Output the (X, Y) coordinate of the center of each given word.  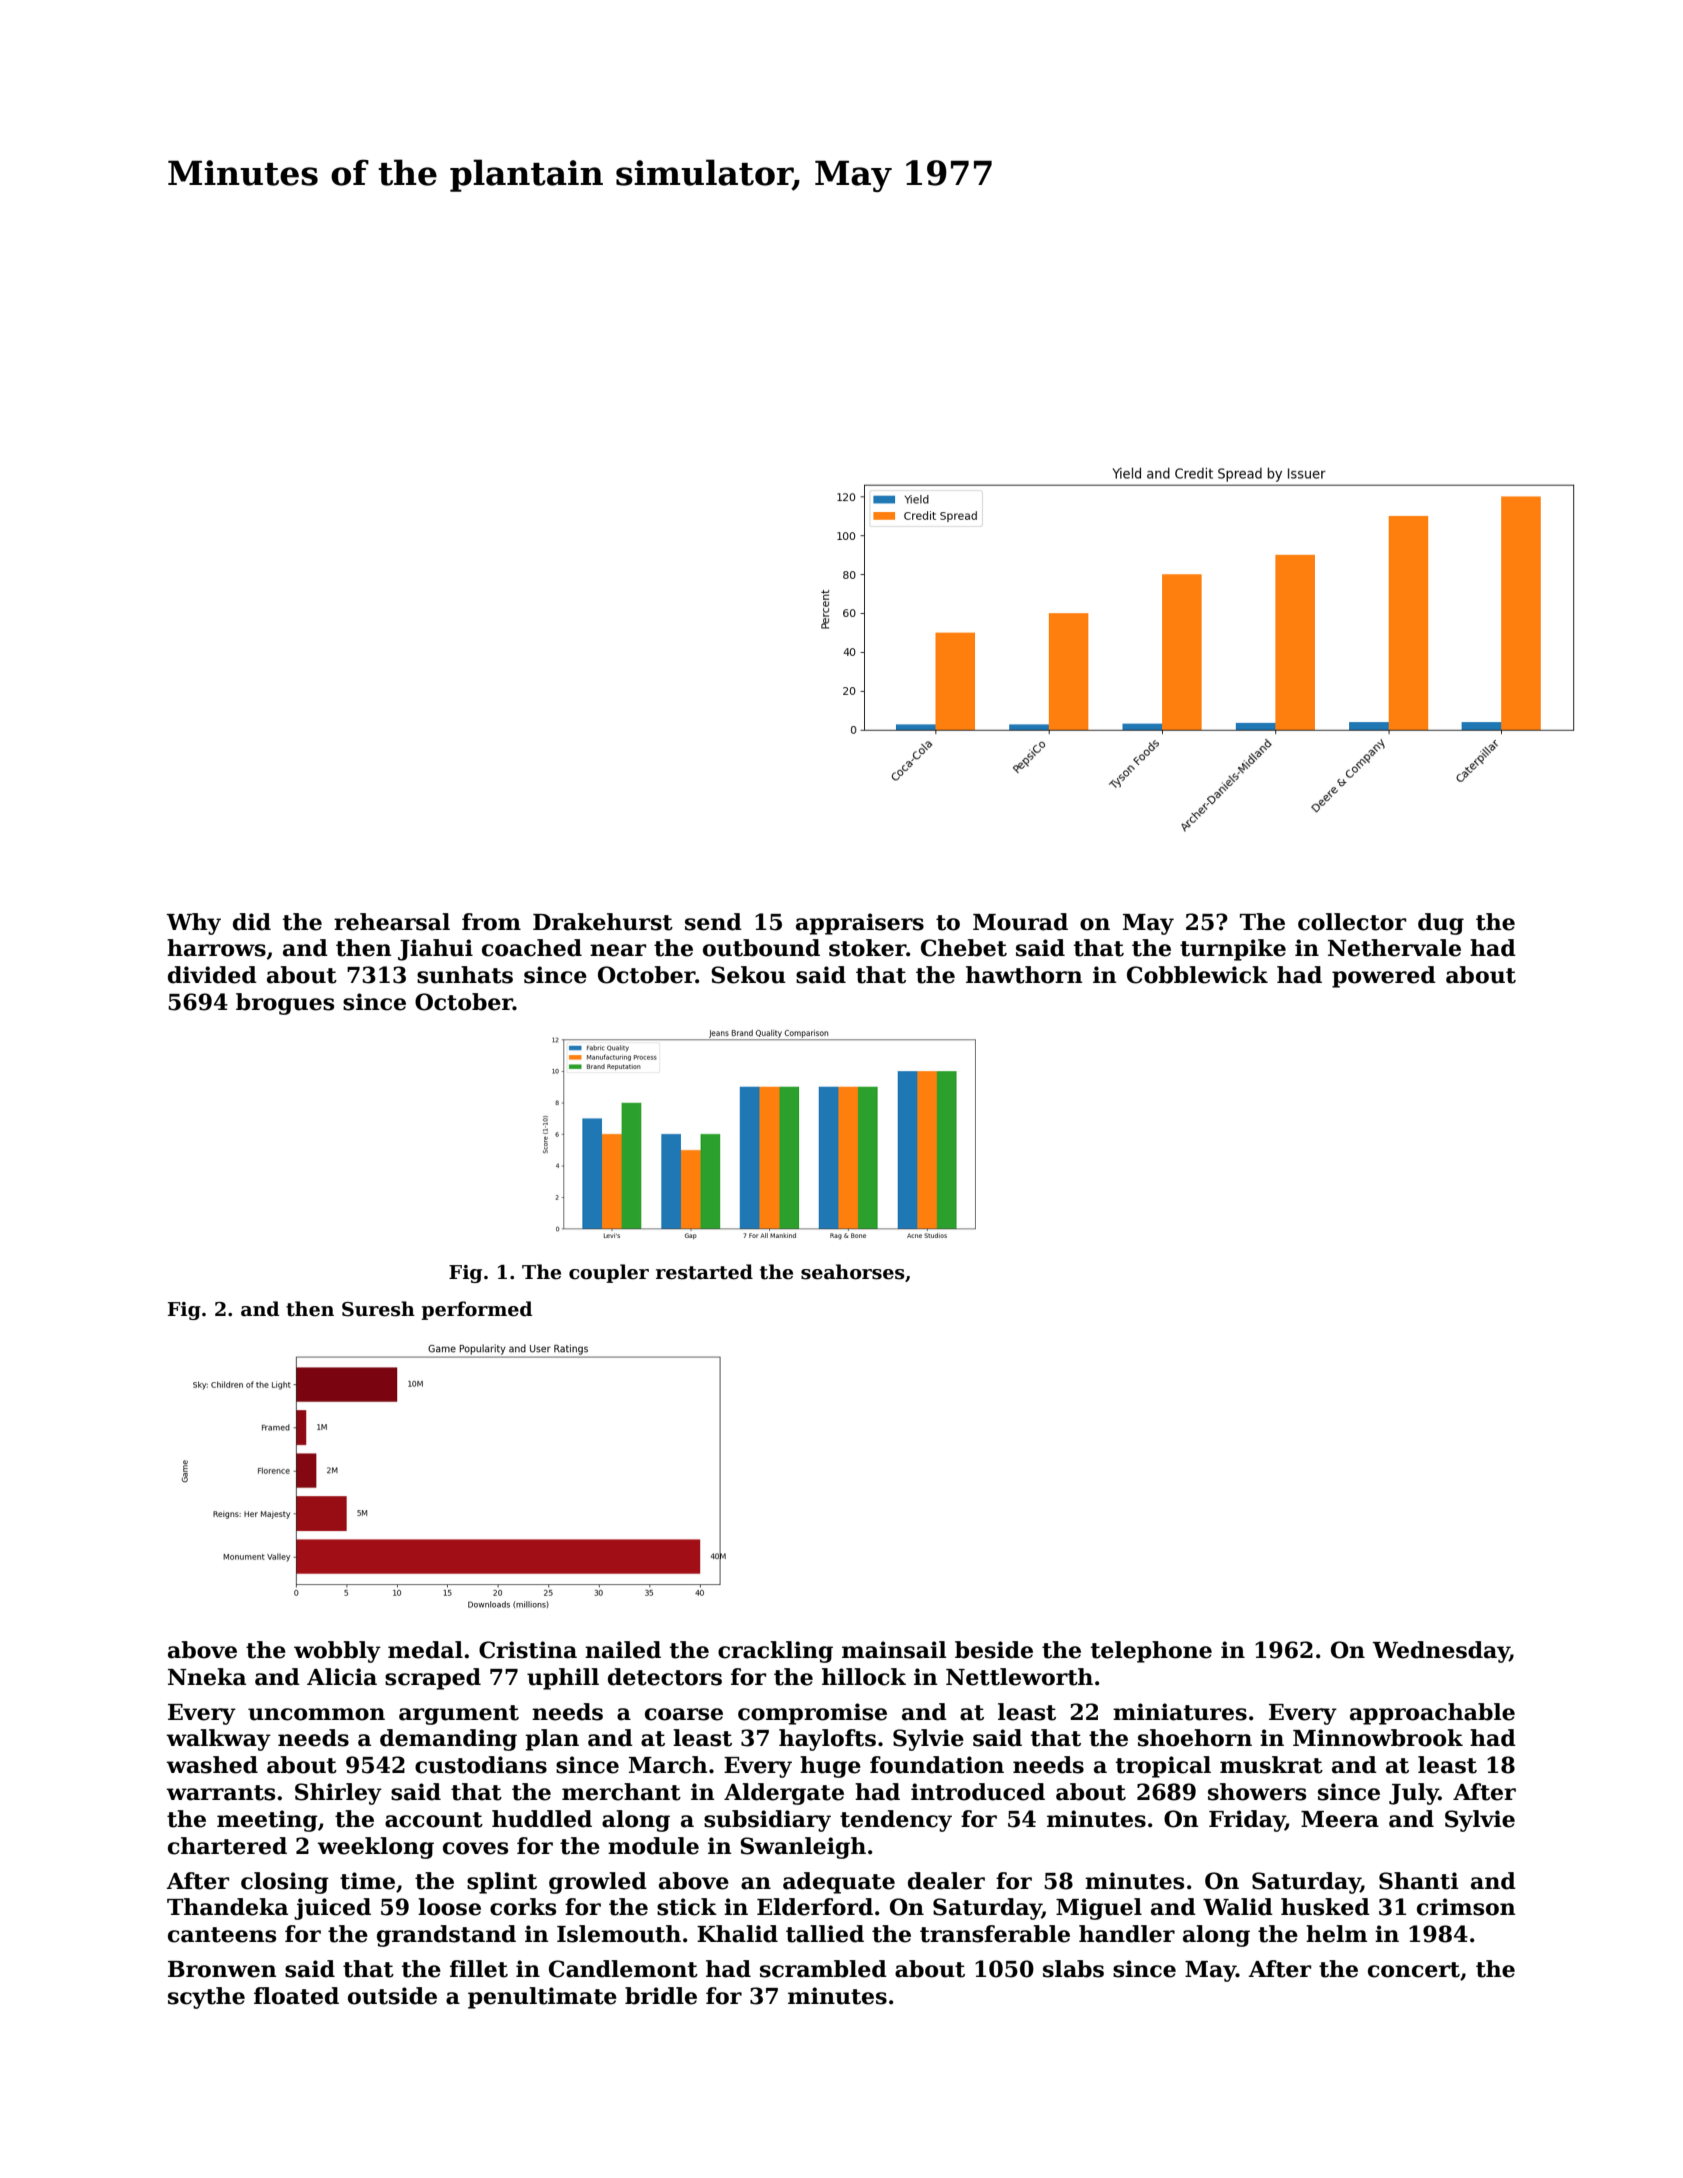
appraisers (860, 924)
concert (1414, 1970)
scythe (206, 1998)
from (491, 922)
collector (1352, 922)
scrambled (823, 1969)
